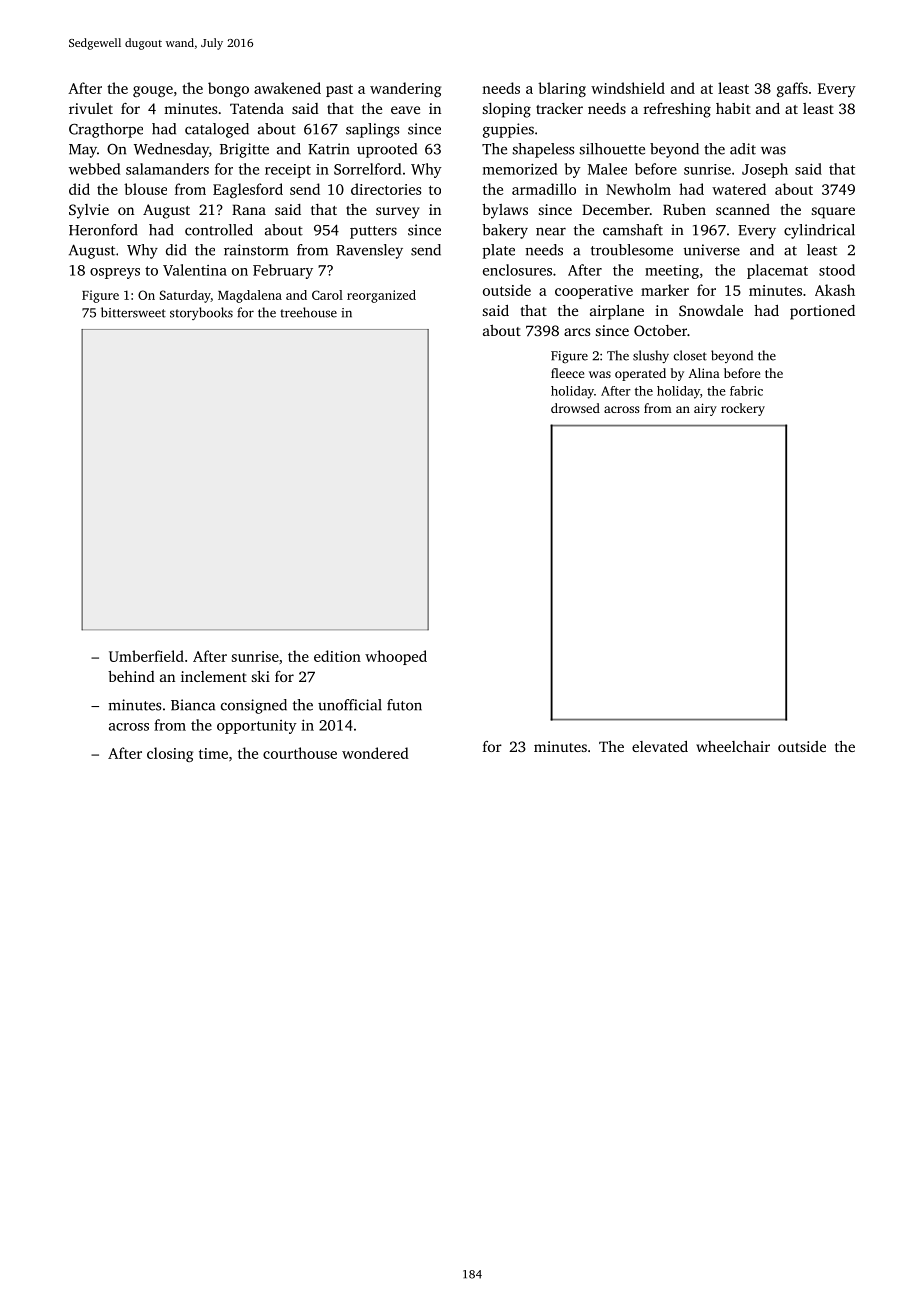 This screenshot has height=1314, width=924. I want to click on edition, so click(337, 656).
